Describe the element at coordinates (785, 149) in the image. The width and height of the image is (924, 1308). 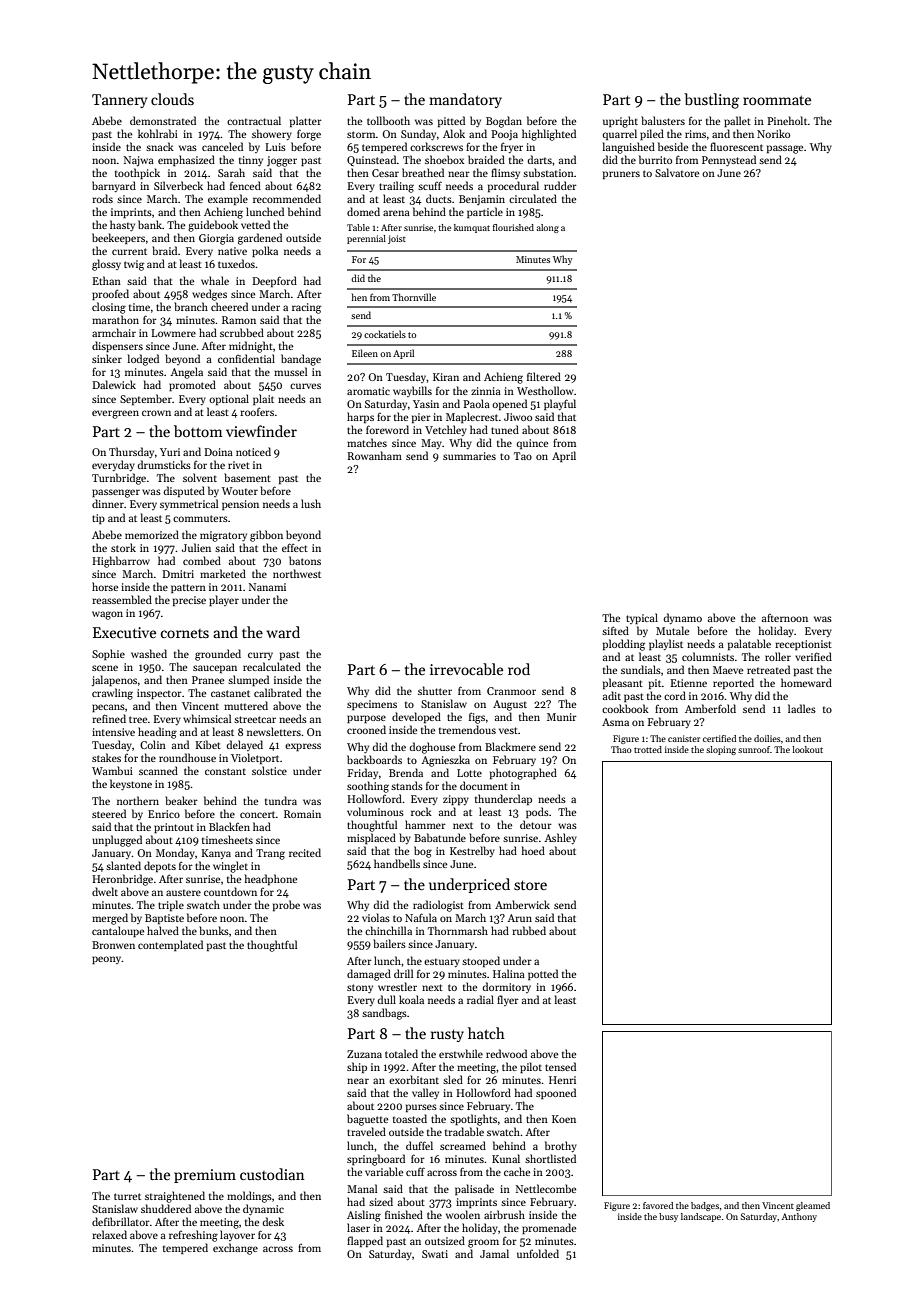
I see `passage` at that location.
